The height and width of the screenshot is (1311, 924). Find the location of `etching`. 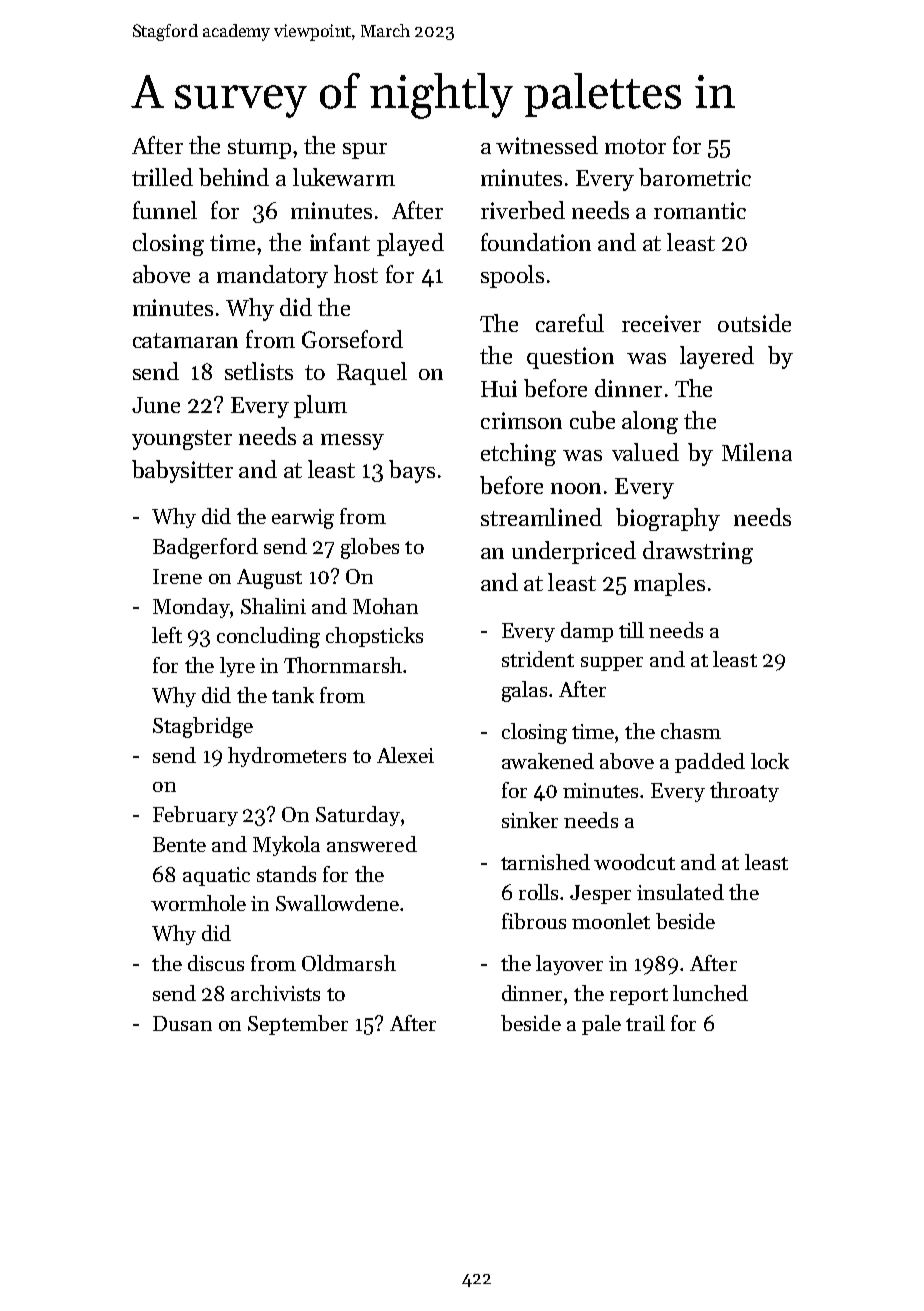

etching is located at coordinates (518, 454).
